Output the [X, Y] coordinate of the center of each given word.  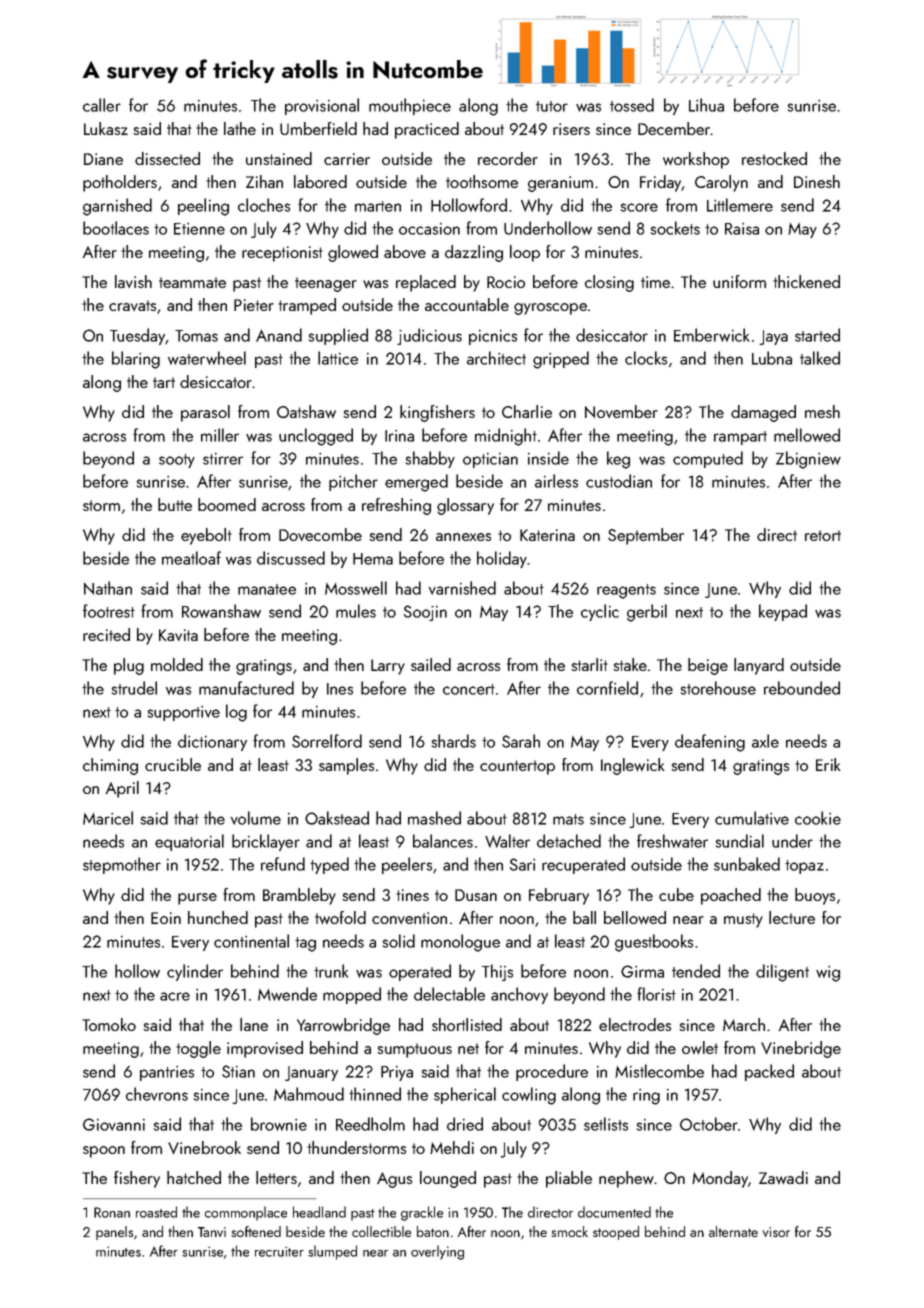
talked [820, 358]
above [405, 251]
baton [433, 1231]
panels [114, 1233]
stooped [616, 1233]
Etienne [199, 229]
